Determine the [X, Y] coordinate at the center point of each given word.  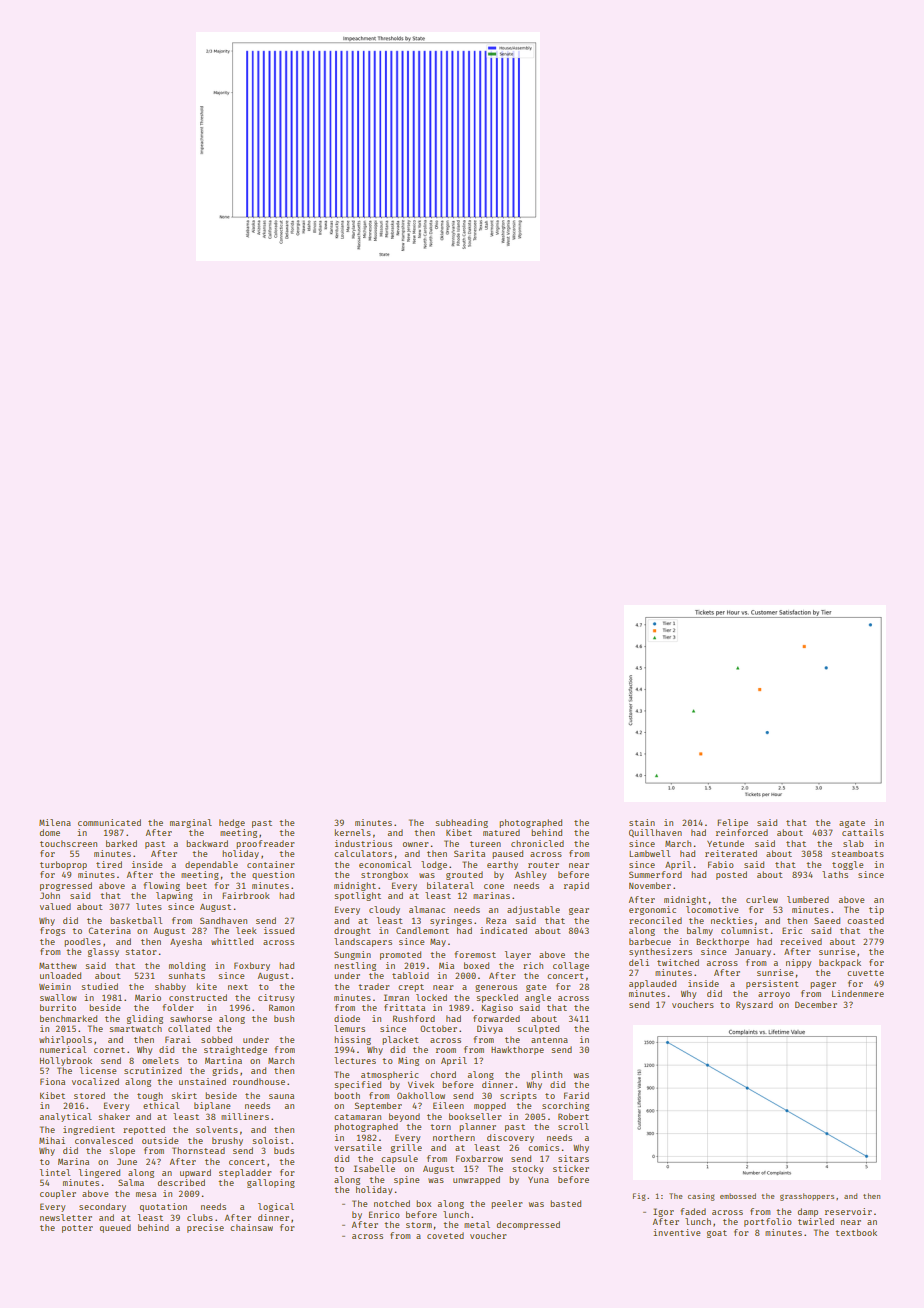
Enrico [384, 1214]
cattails [863, 832]
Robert [573, 1116]
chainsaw [251, 1227]
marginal [191, 823]
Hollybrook [66, 1061]
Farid [576, 1095]
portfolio [768, 1222]
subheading [462, 823]
